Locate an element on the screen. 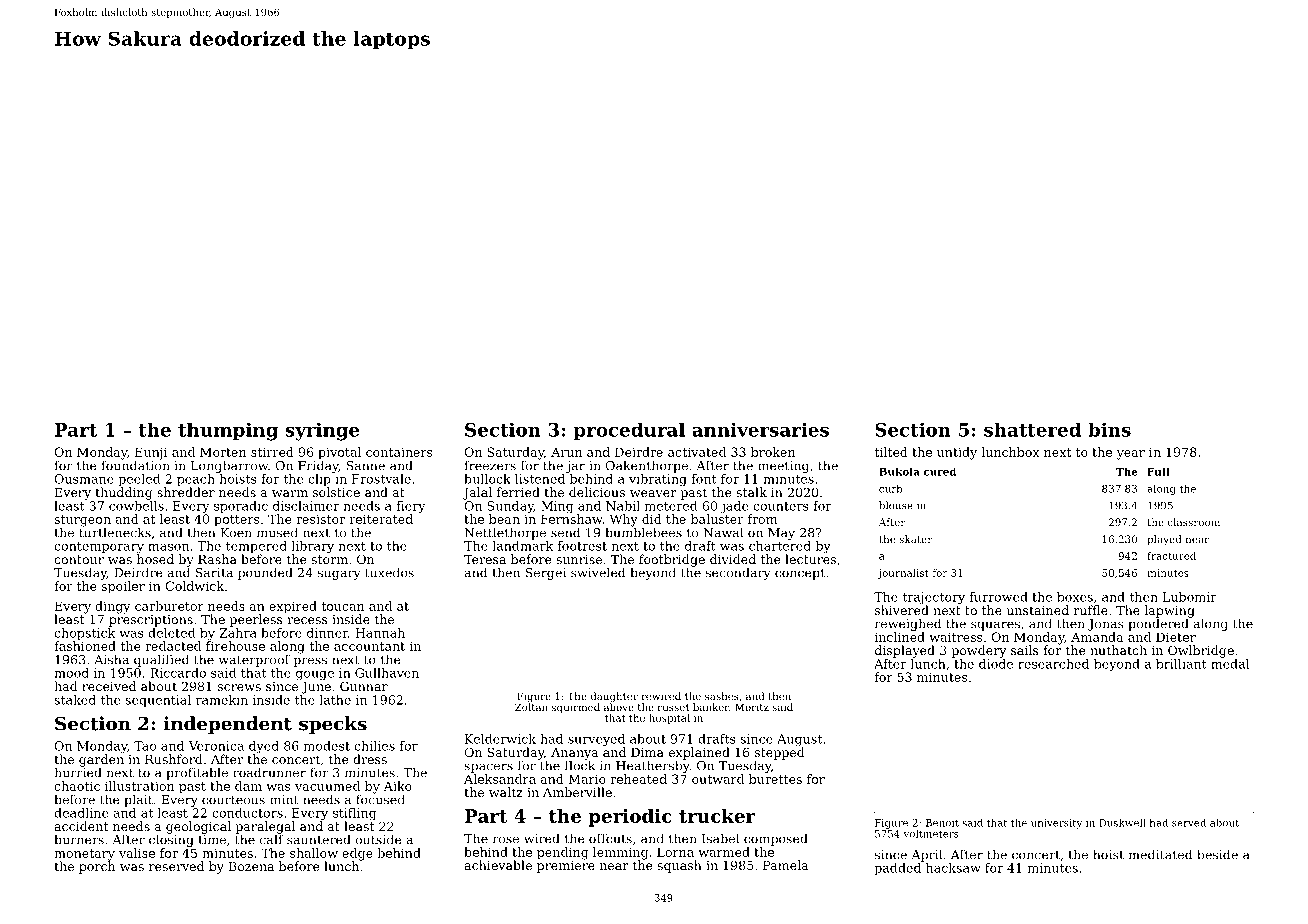 The width and height of the screenshot is (1308, 924). furrowed is located at coordinates (999, 597).
